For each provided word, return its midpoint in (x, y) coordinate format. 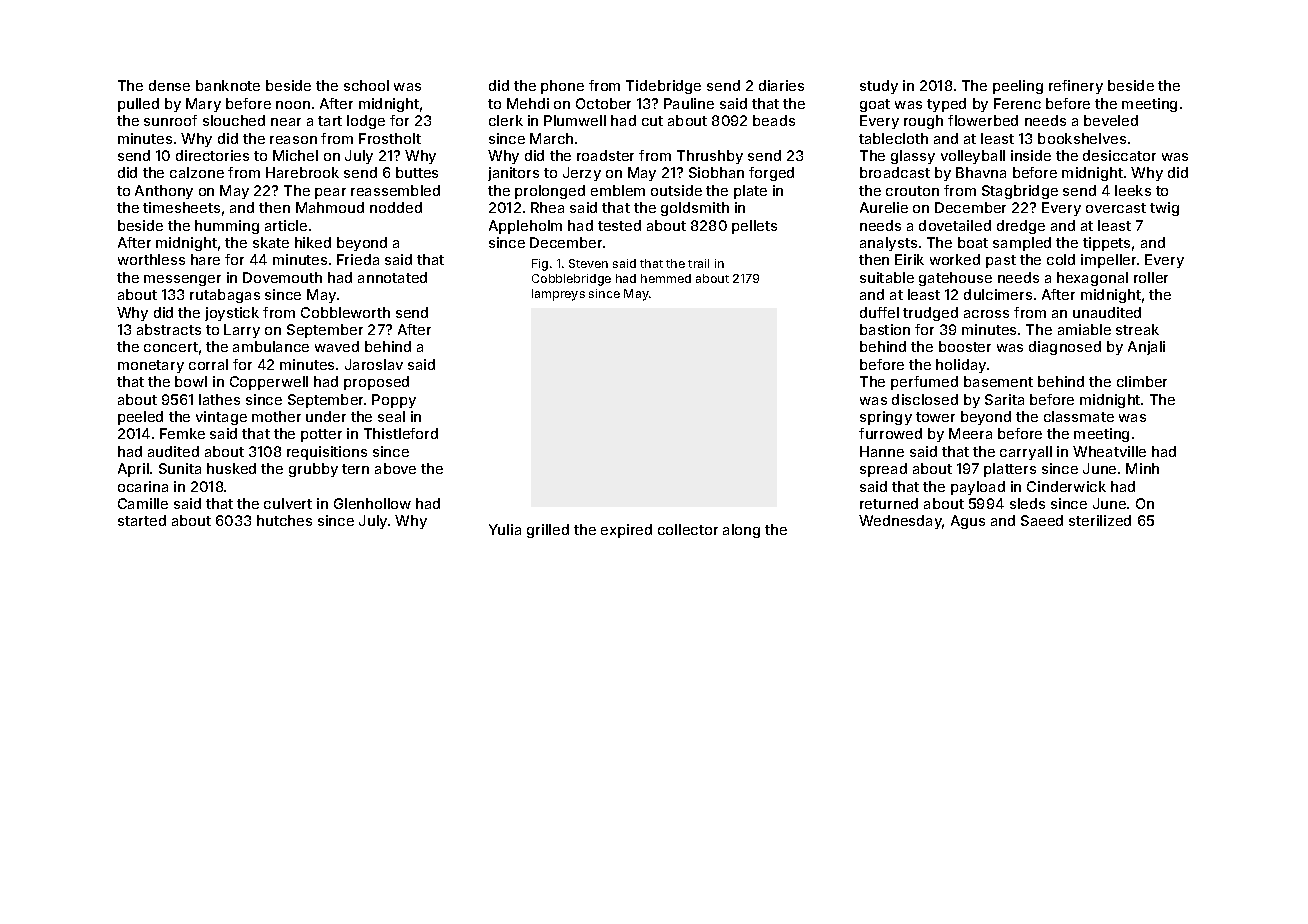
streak (1137, 329)
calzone (197, 172)
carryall (1026, 453)
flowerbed (983, 120)
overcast (1116, 208)
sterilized (1100, 520)
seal (391, 416)
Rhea (547, 207)
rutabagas (225, 296)
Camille (143, 503)
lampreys (558, 295)
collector (688, 529)
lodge (366, 122)
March (551, 138)
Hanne (882, 451)
